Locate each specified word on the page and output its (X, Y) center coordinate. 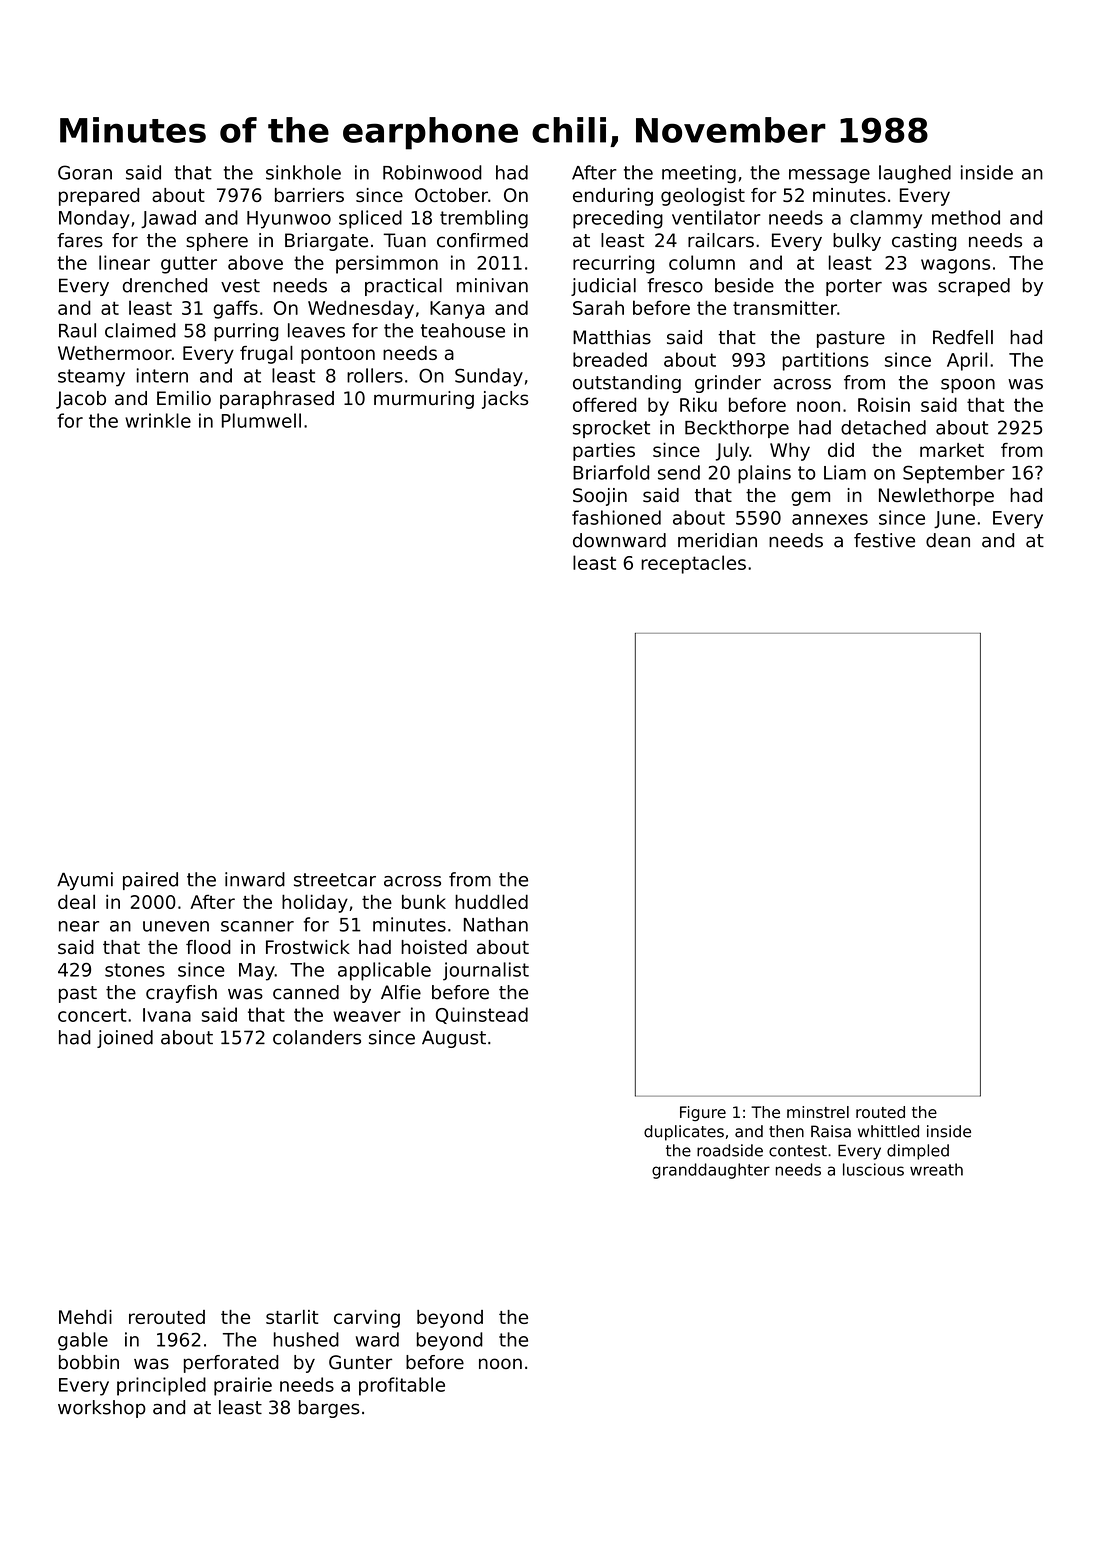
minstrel (818, 1112)
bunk (424, 901)
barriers (309, 195)
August (454, 1039)
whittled (888, 1131)
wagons (955, 266)
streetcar (335, 880)
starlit (292, 1317)
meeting (699, 174)
